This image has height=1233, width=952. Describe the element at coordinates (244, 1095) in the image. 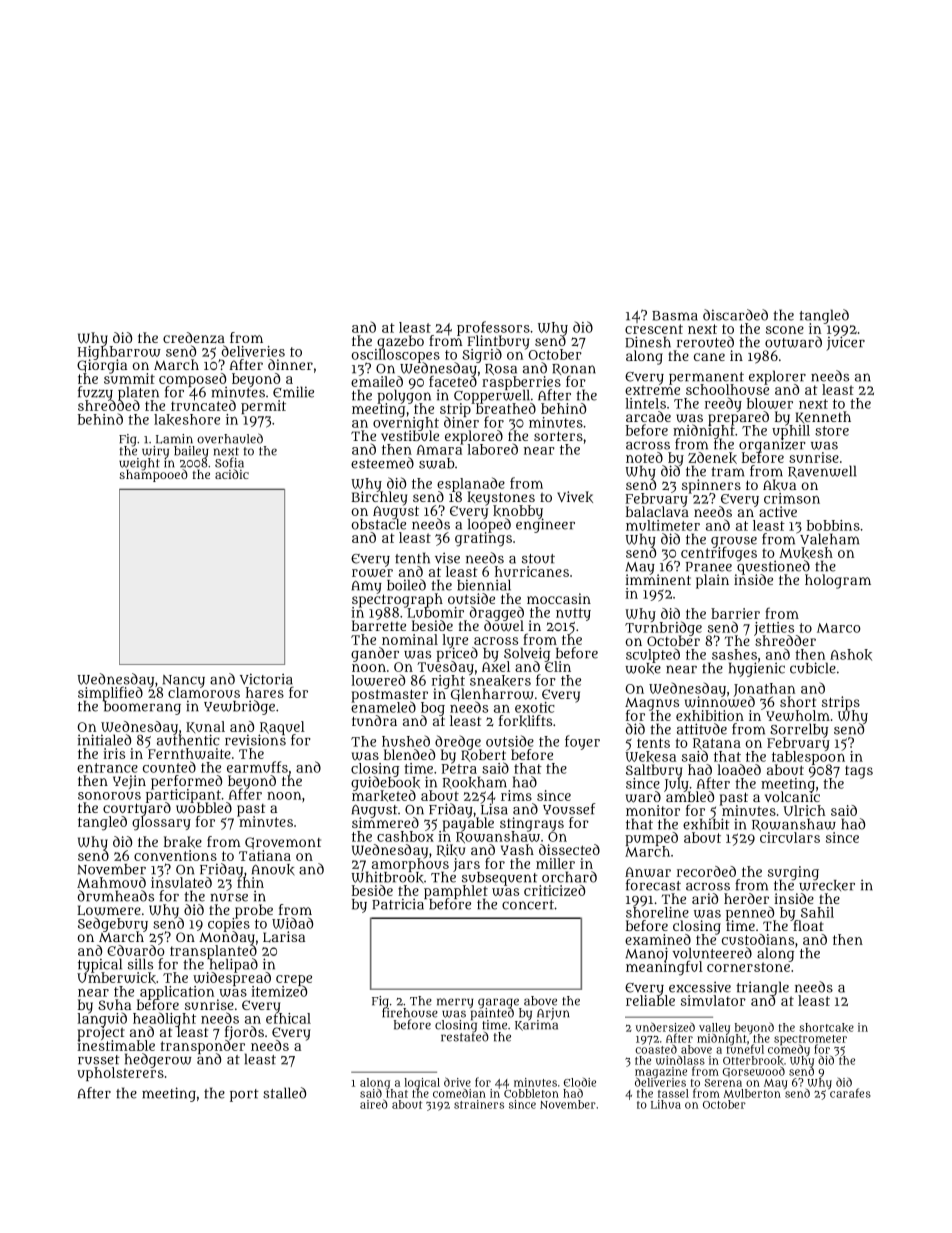

I see `port` at that location.
